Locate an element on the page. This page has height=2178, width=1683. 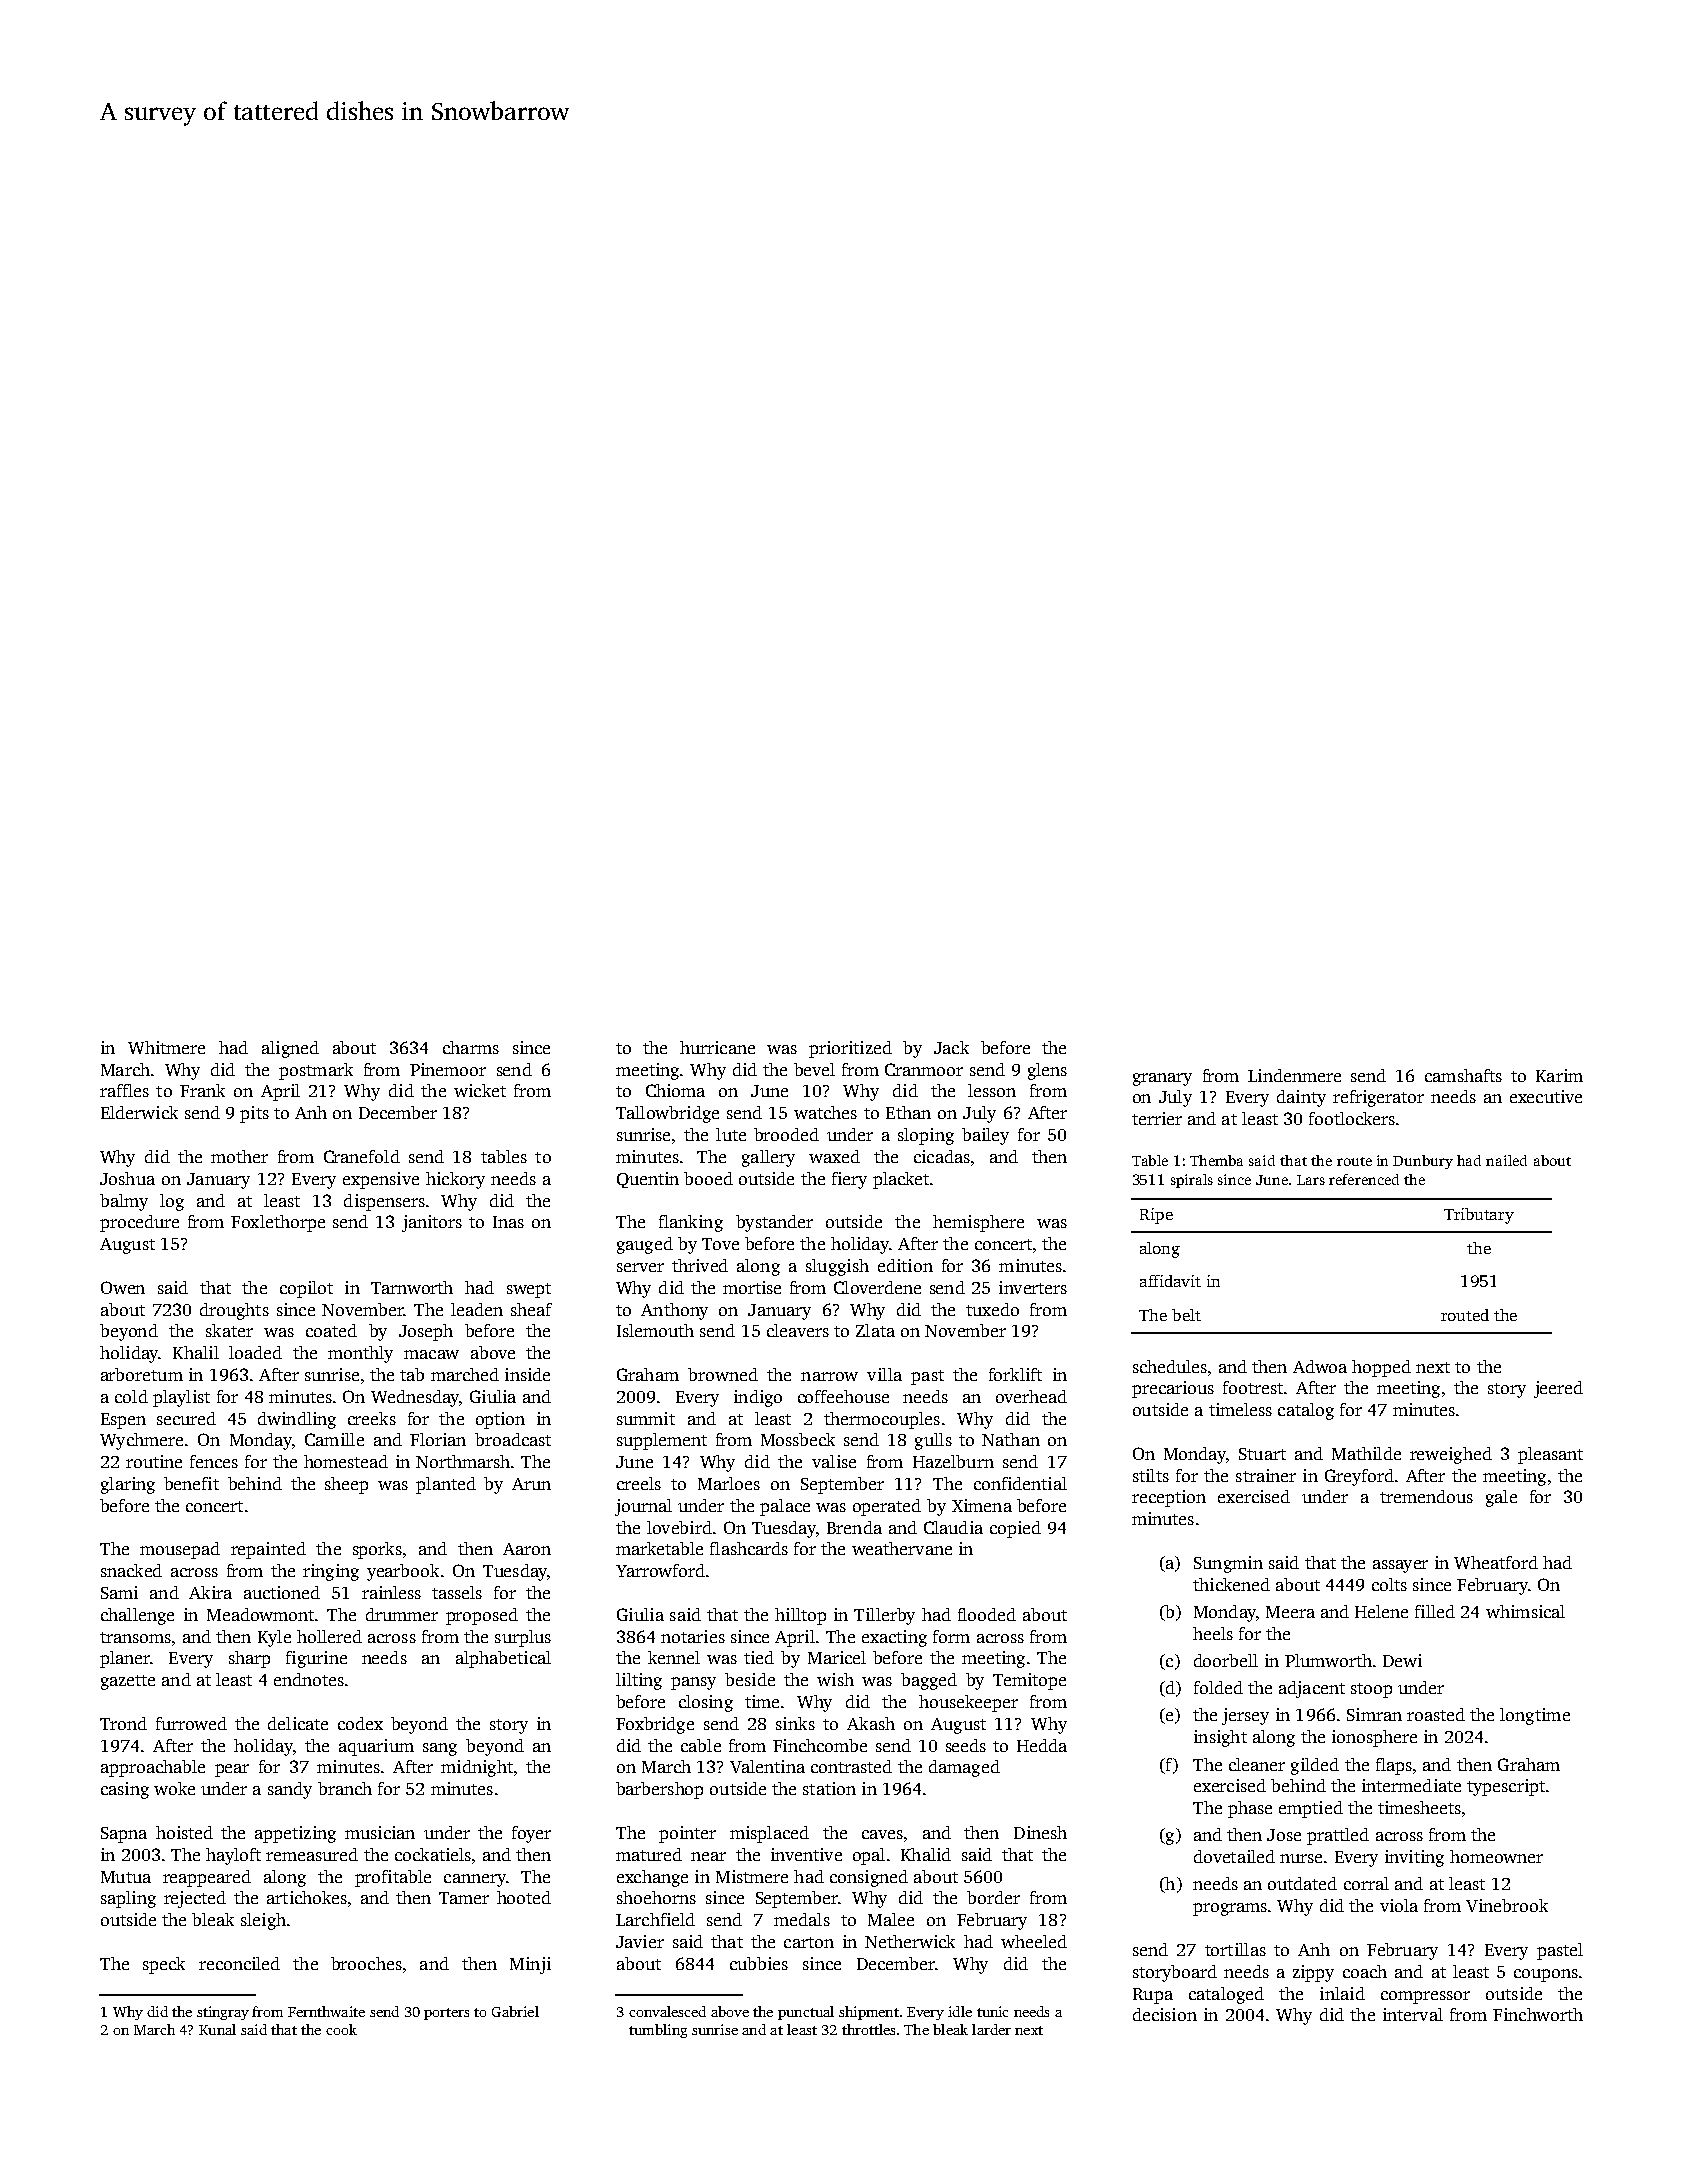
Joshua is located at coordinates (127, 1178).
